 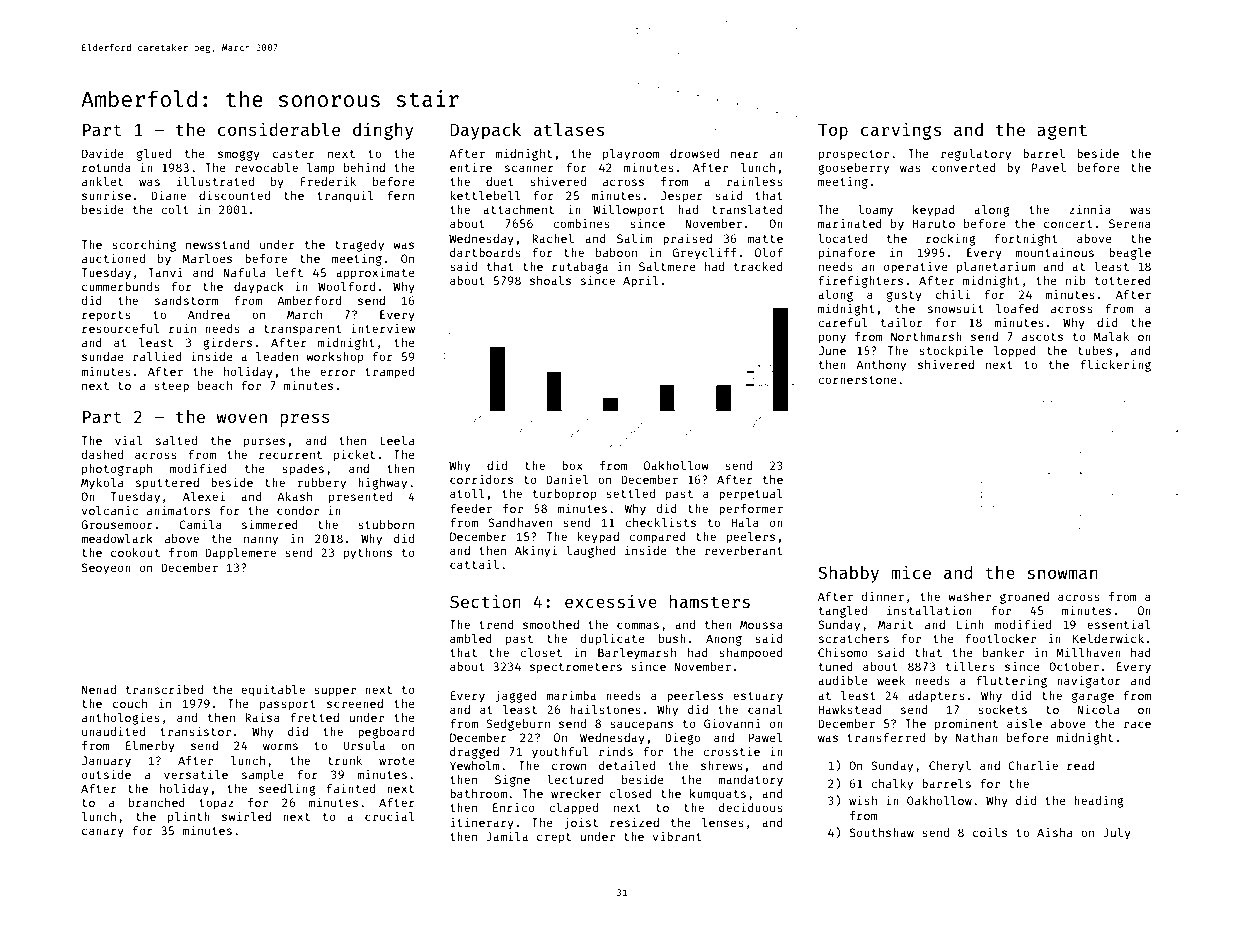 I want to click on dinner, so click(x=883, y=596).
